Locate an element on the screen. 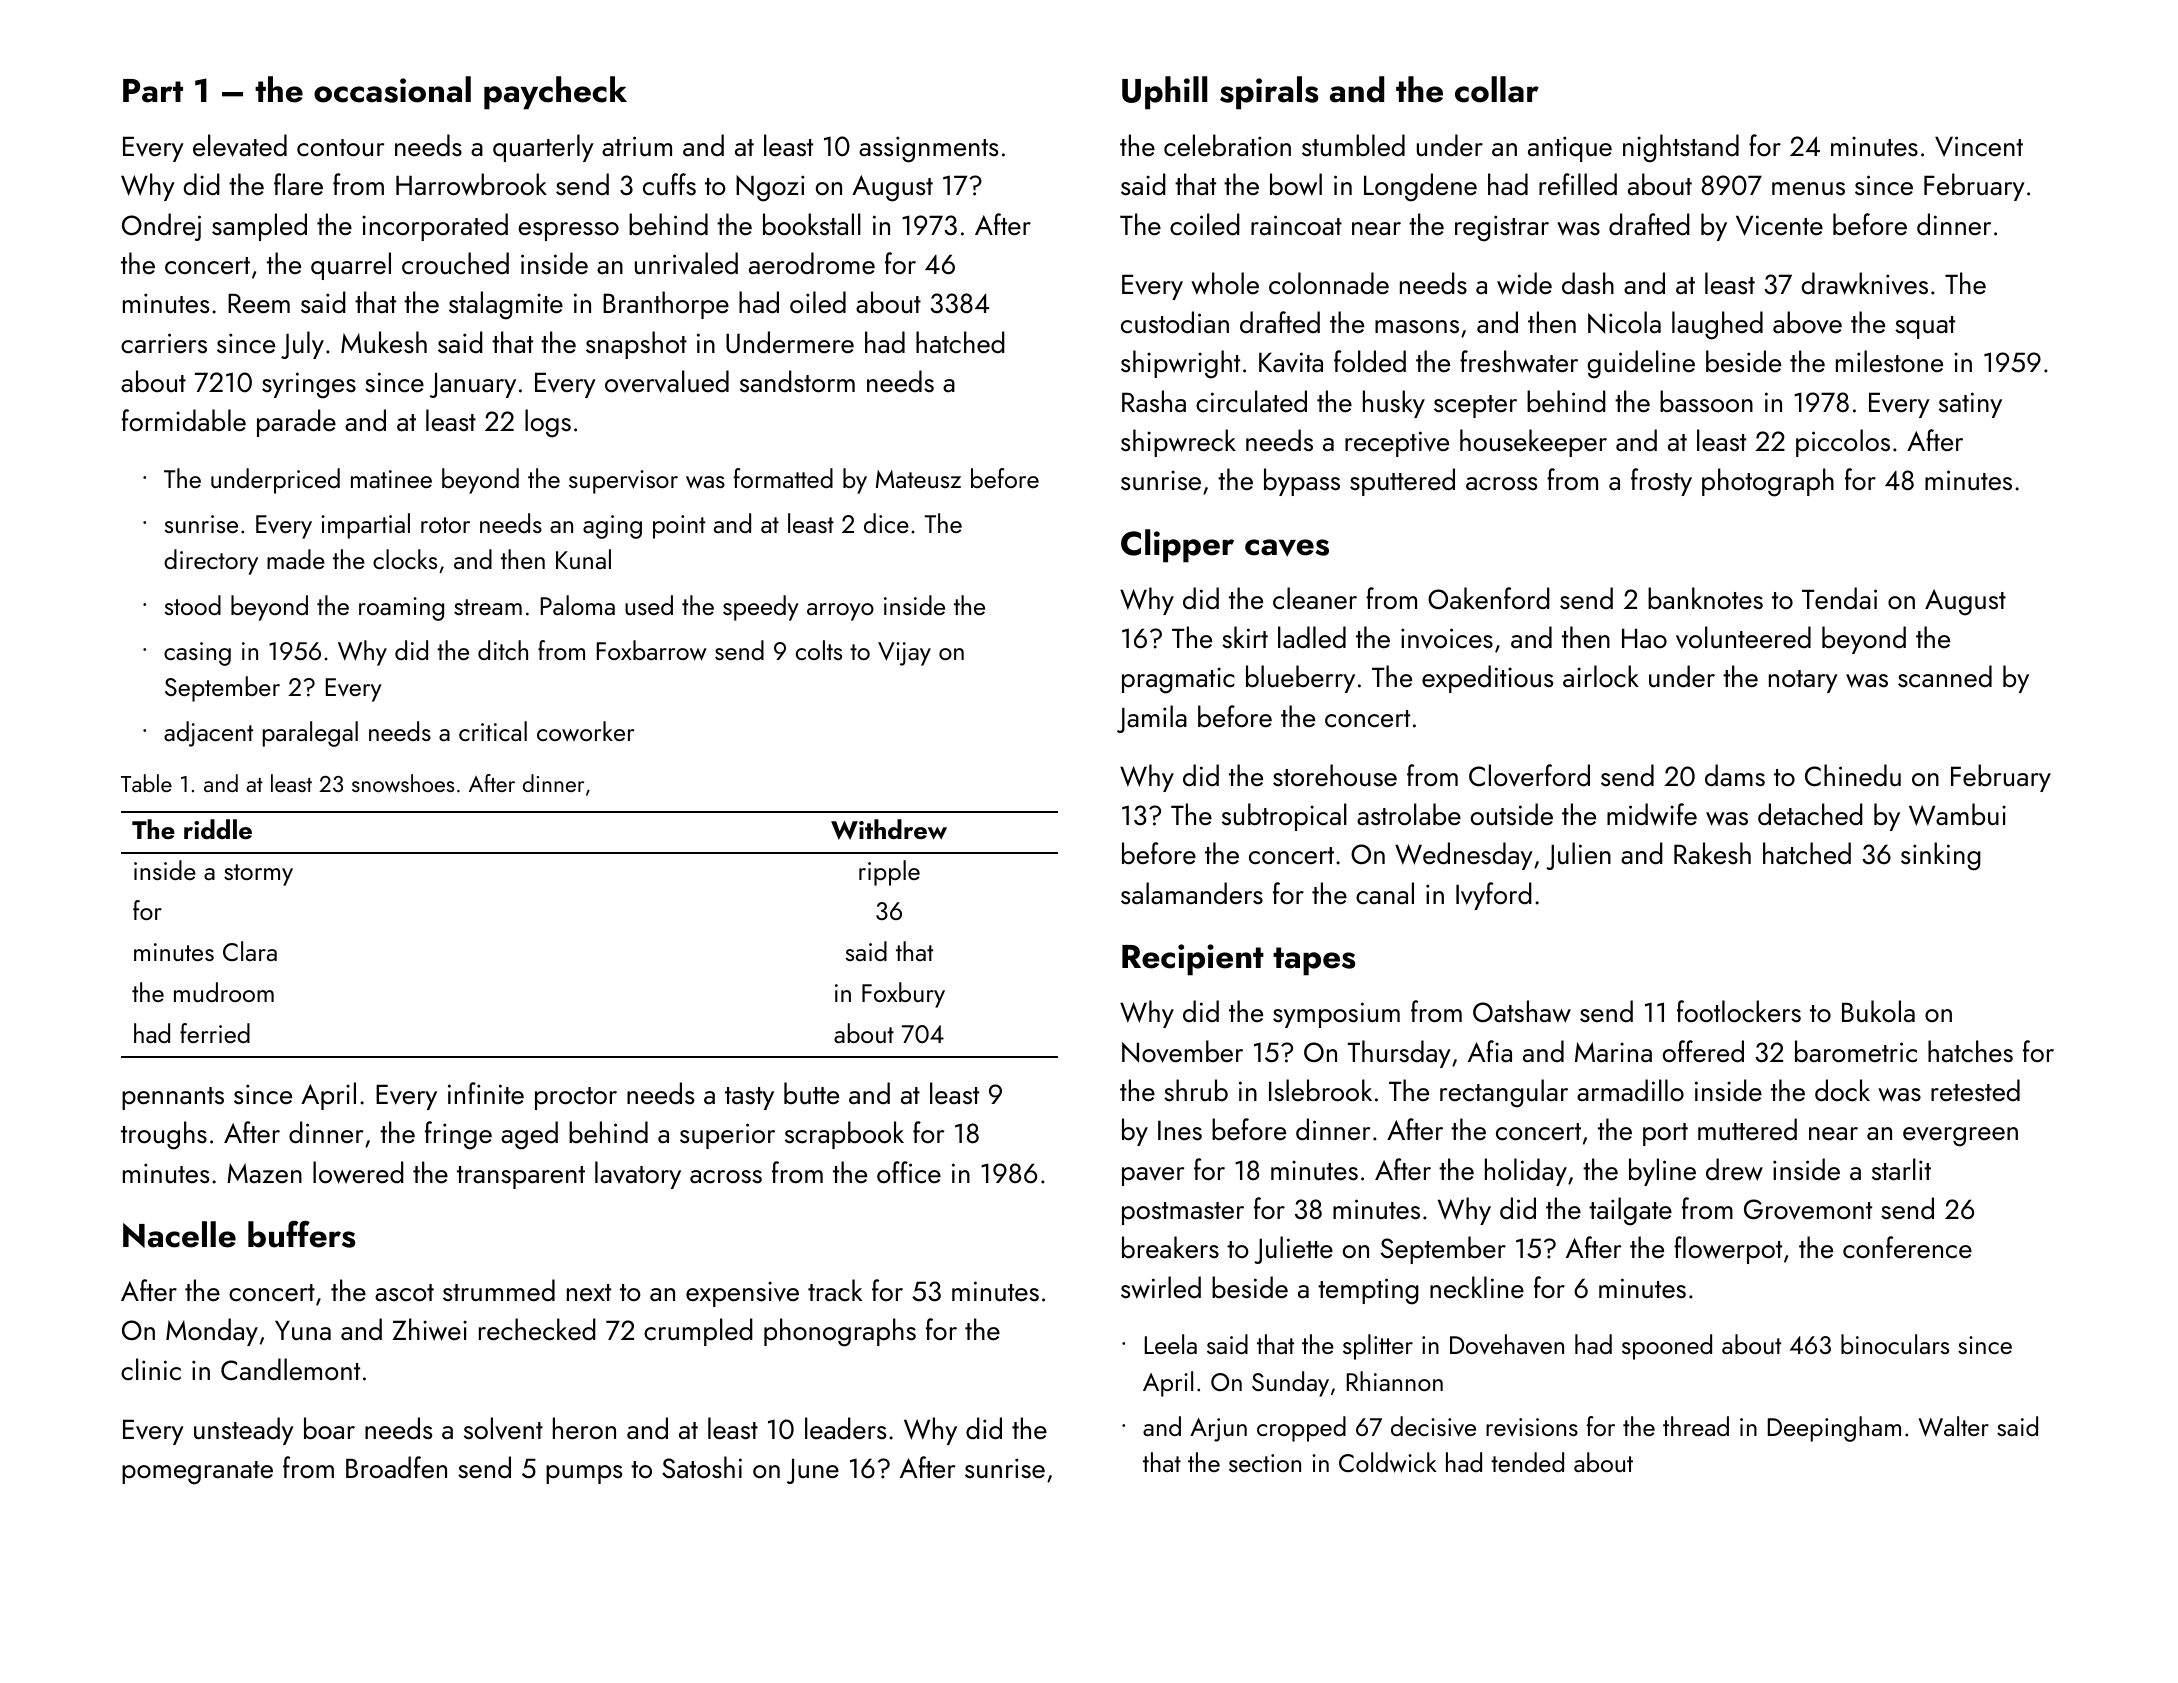  Zhiwei is located at coordinates (429, 1329).
